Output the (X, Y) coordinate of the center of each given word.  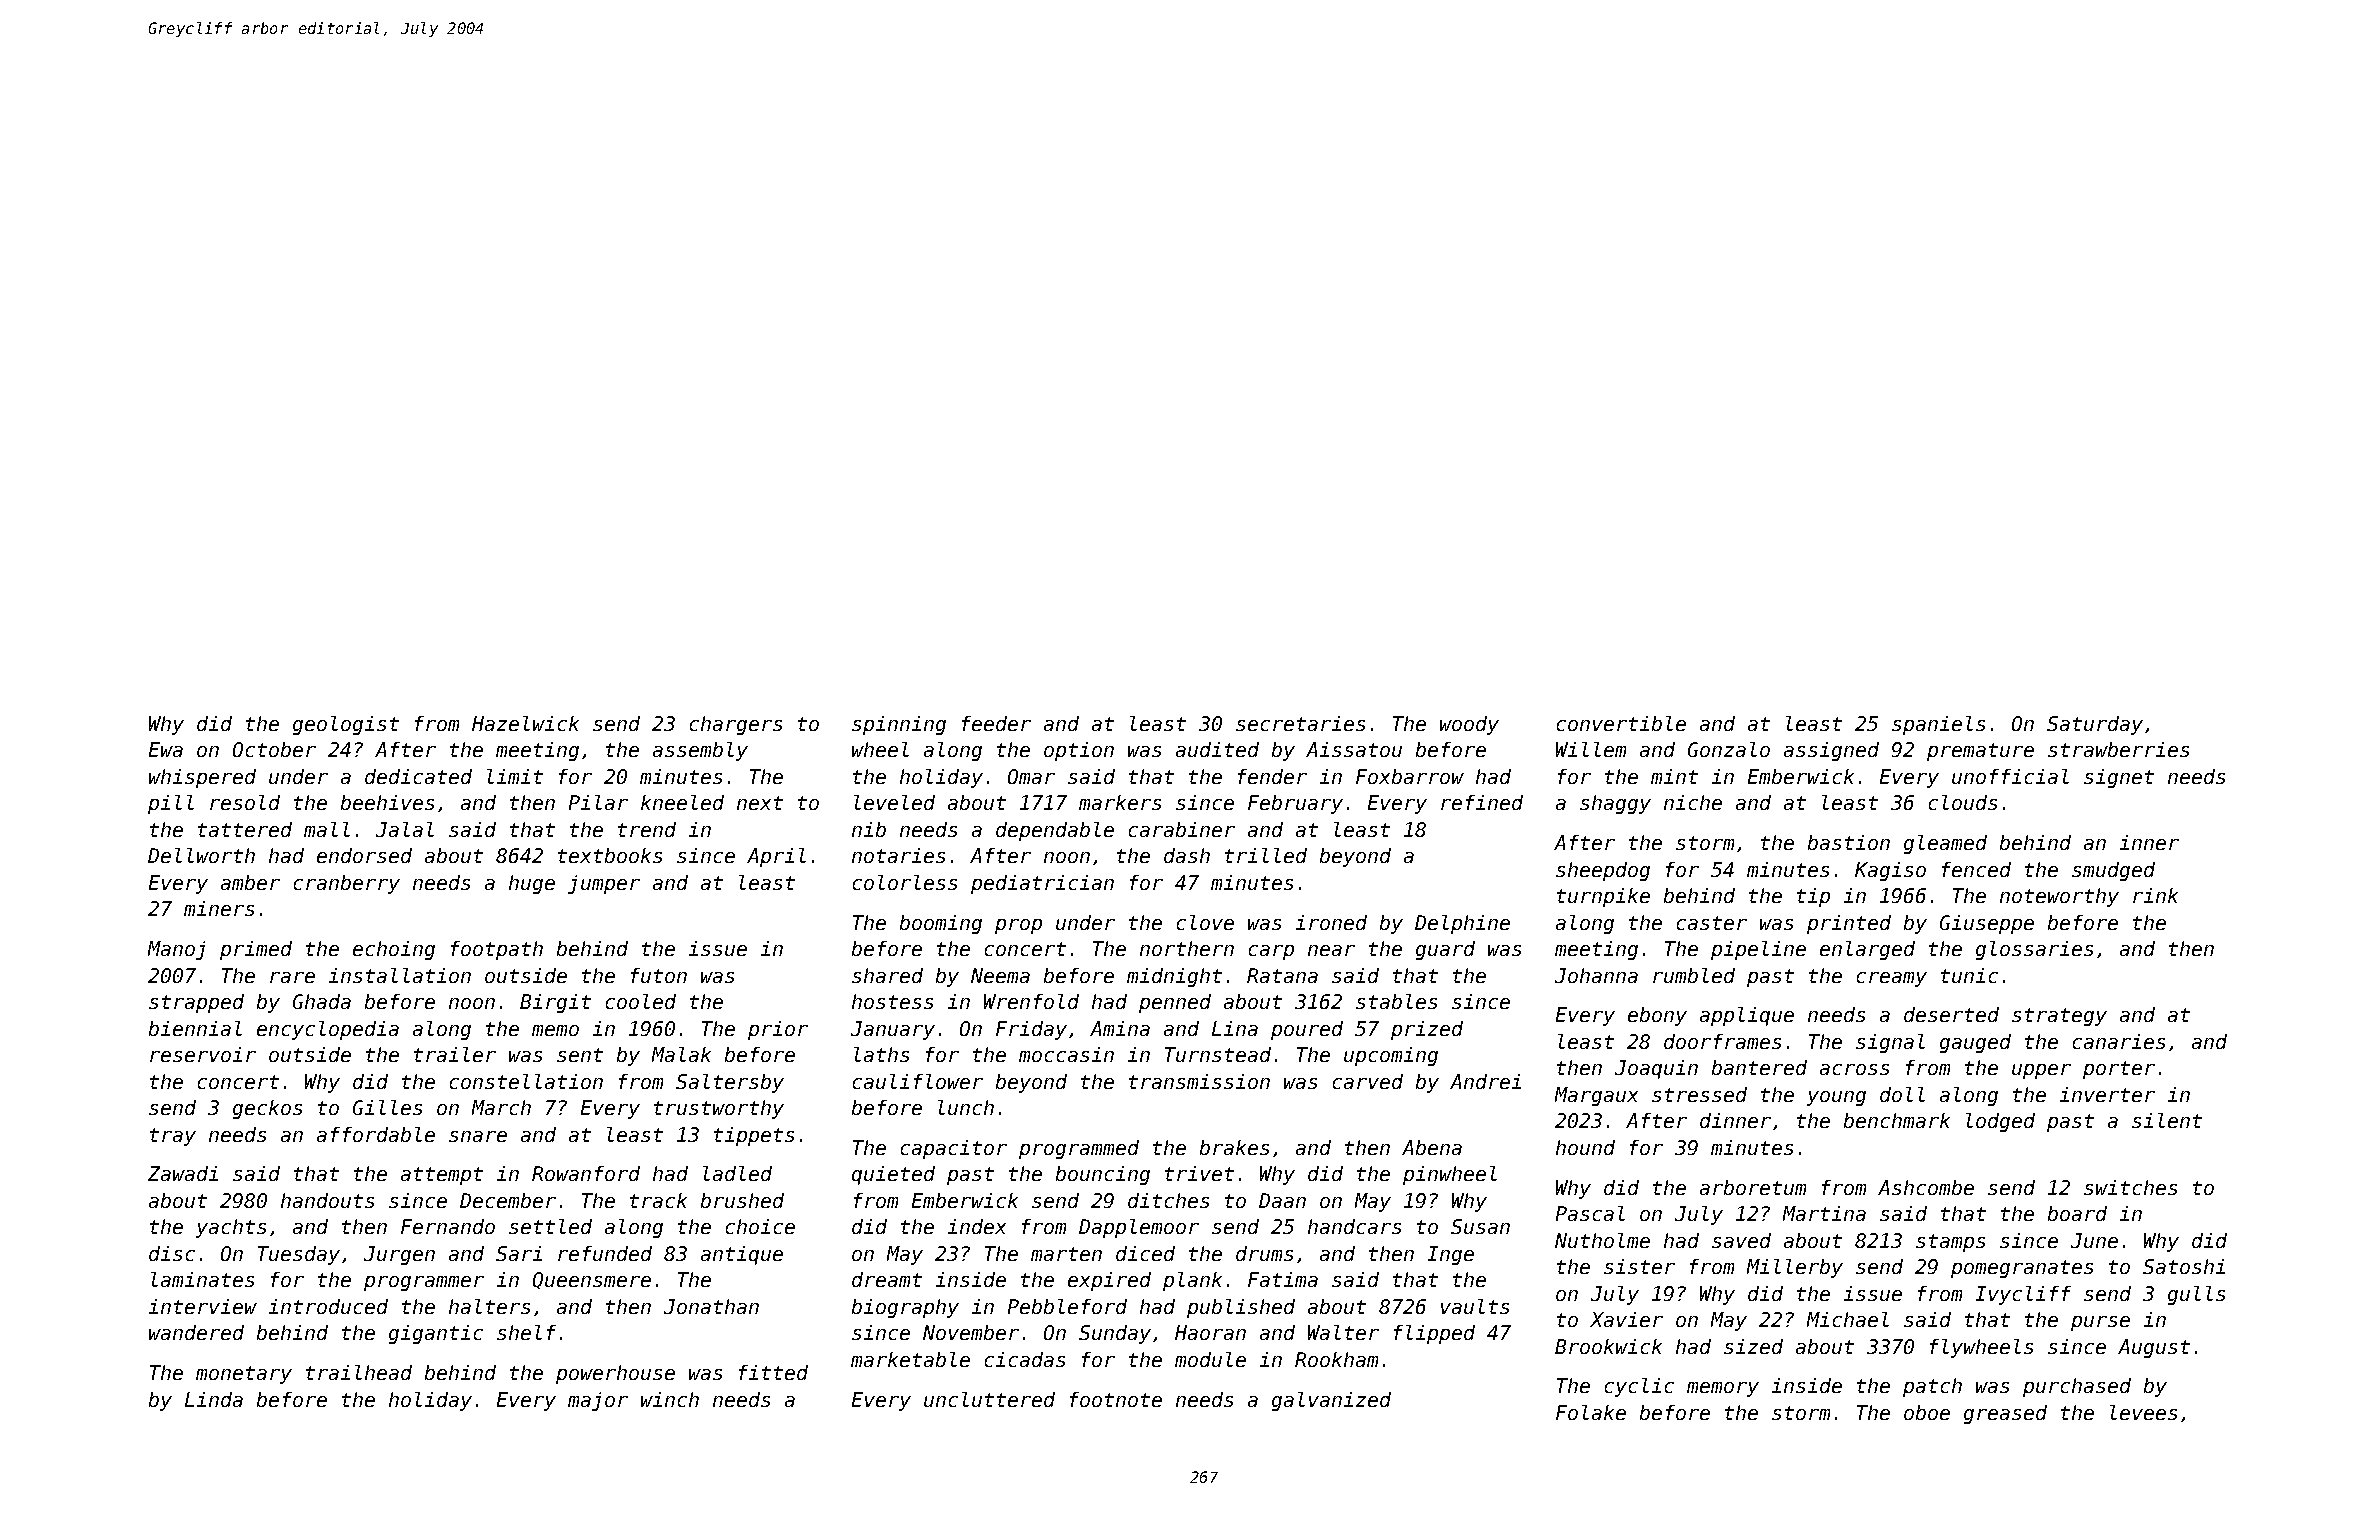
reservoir (203, 1054)
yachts (231, 1228)
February (1295, 804)
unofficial (2010, 776)
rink (2155, 895)
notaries (898, 855)
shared (887, 975)
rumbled (1694, 975)
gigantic (436, 1334)
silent (2167, 1120)
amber (250, 882)
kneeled (682, 802)
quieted (893, 1175)
